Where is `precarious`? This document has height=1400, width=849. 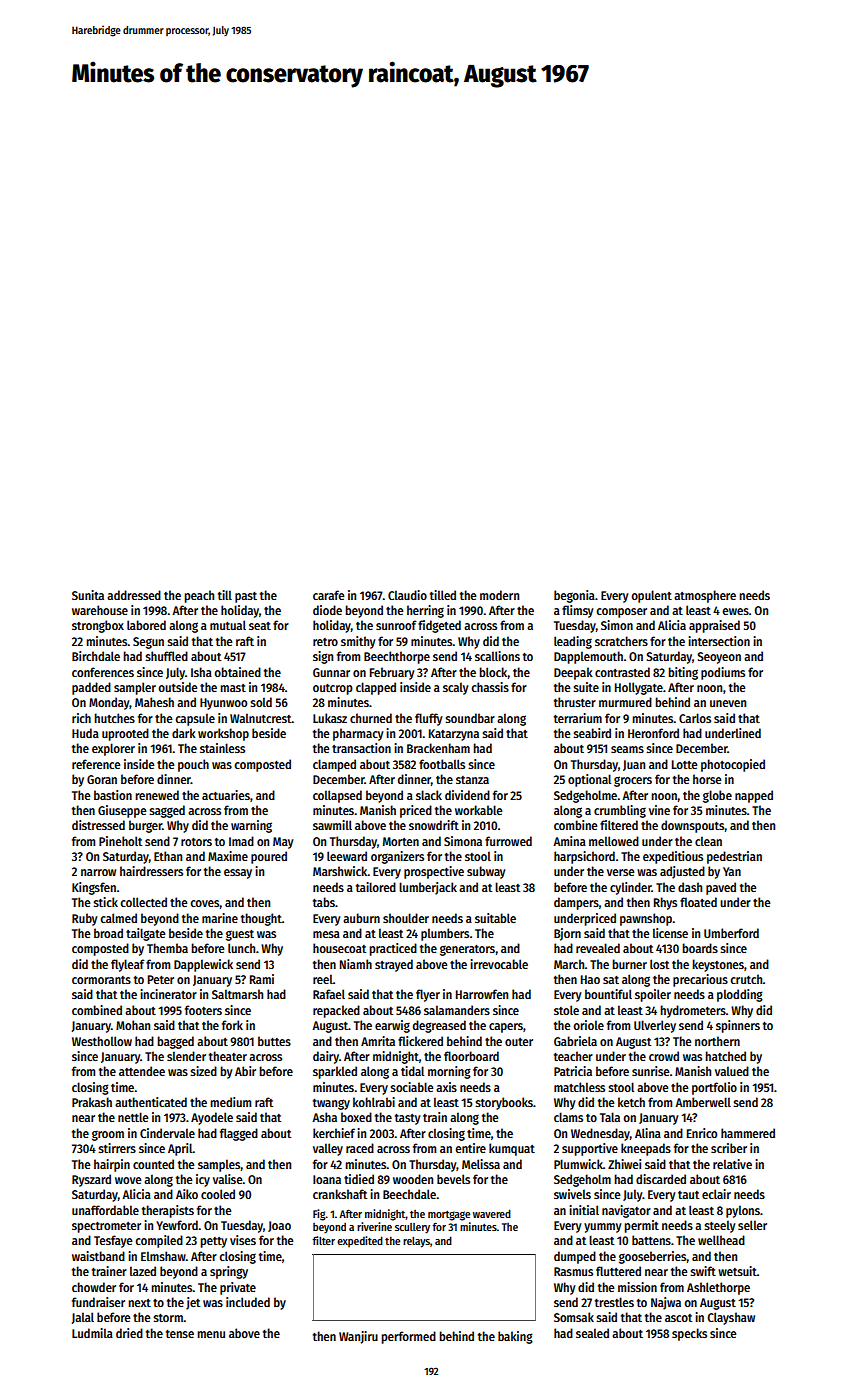
precarious is located at coordinates (700, 980).
